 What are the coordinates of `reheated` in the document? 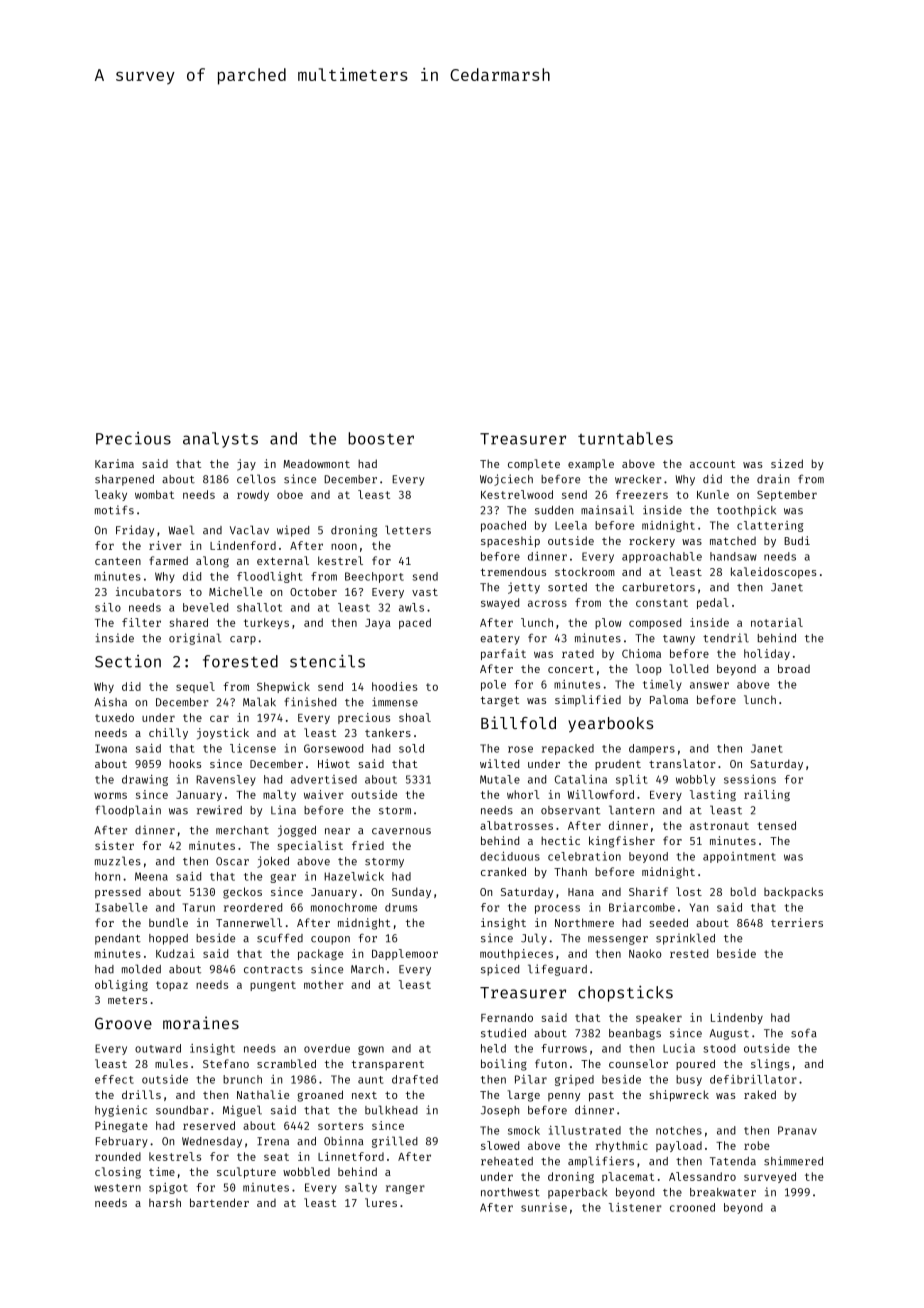 It's located at (507, 1161).
